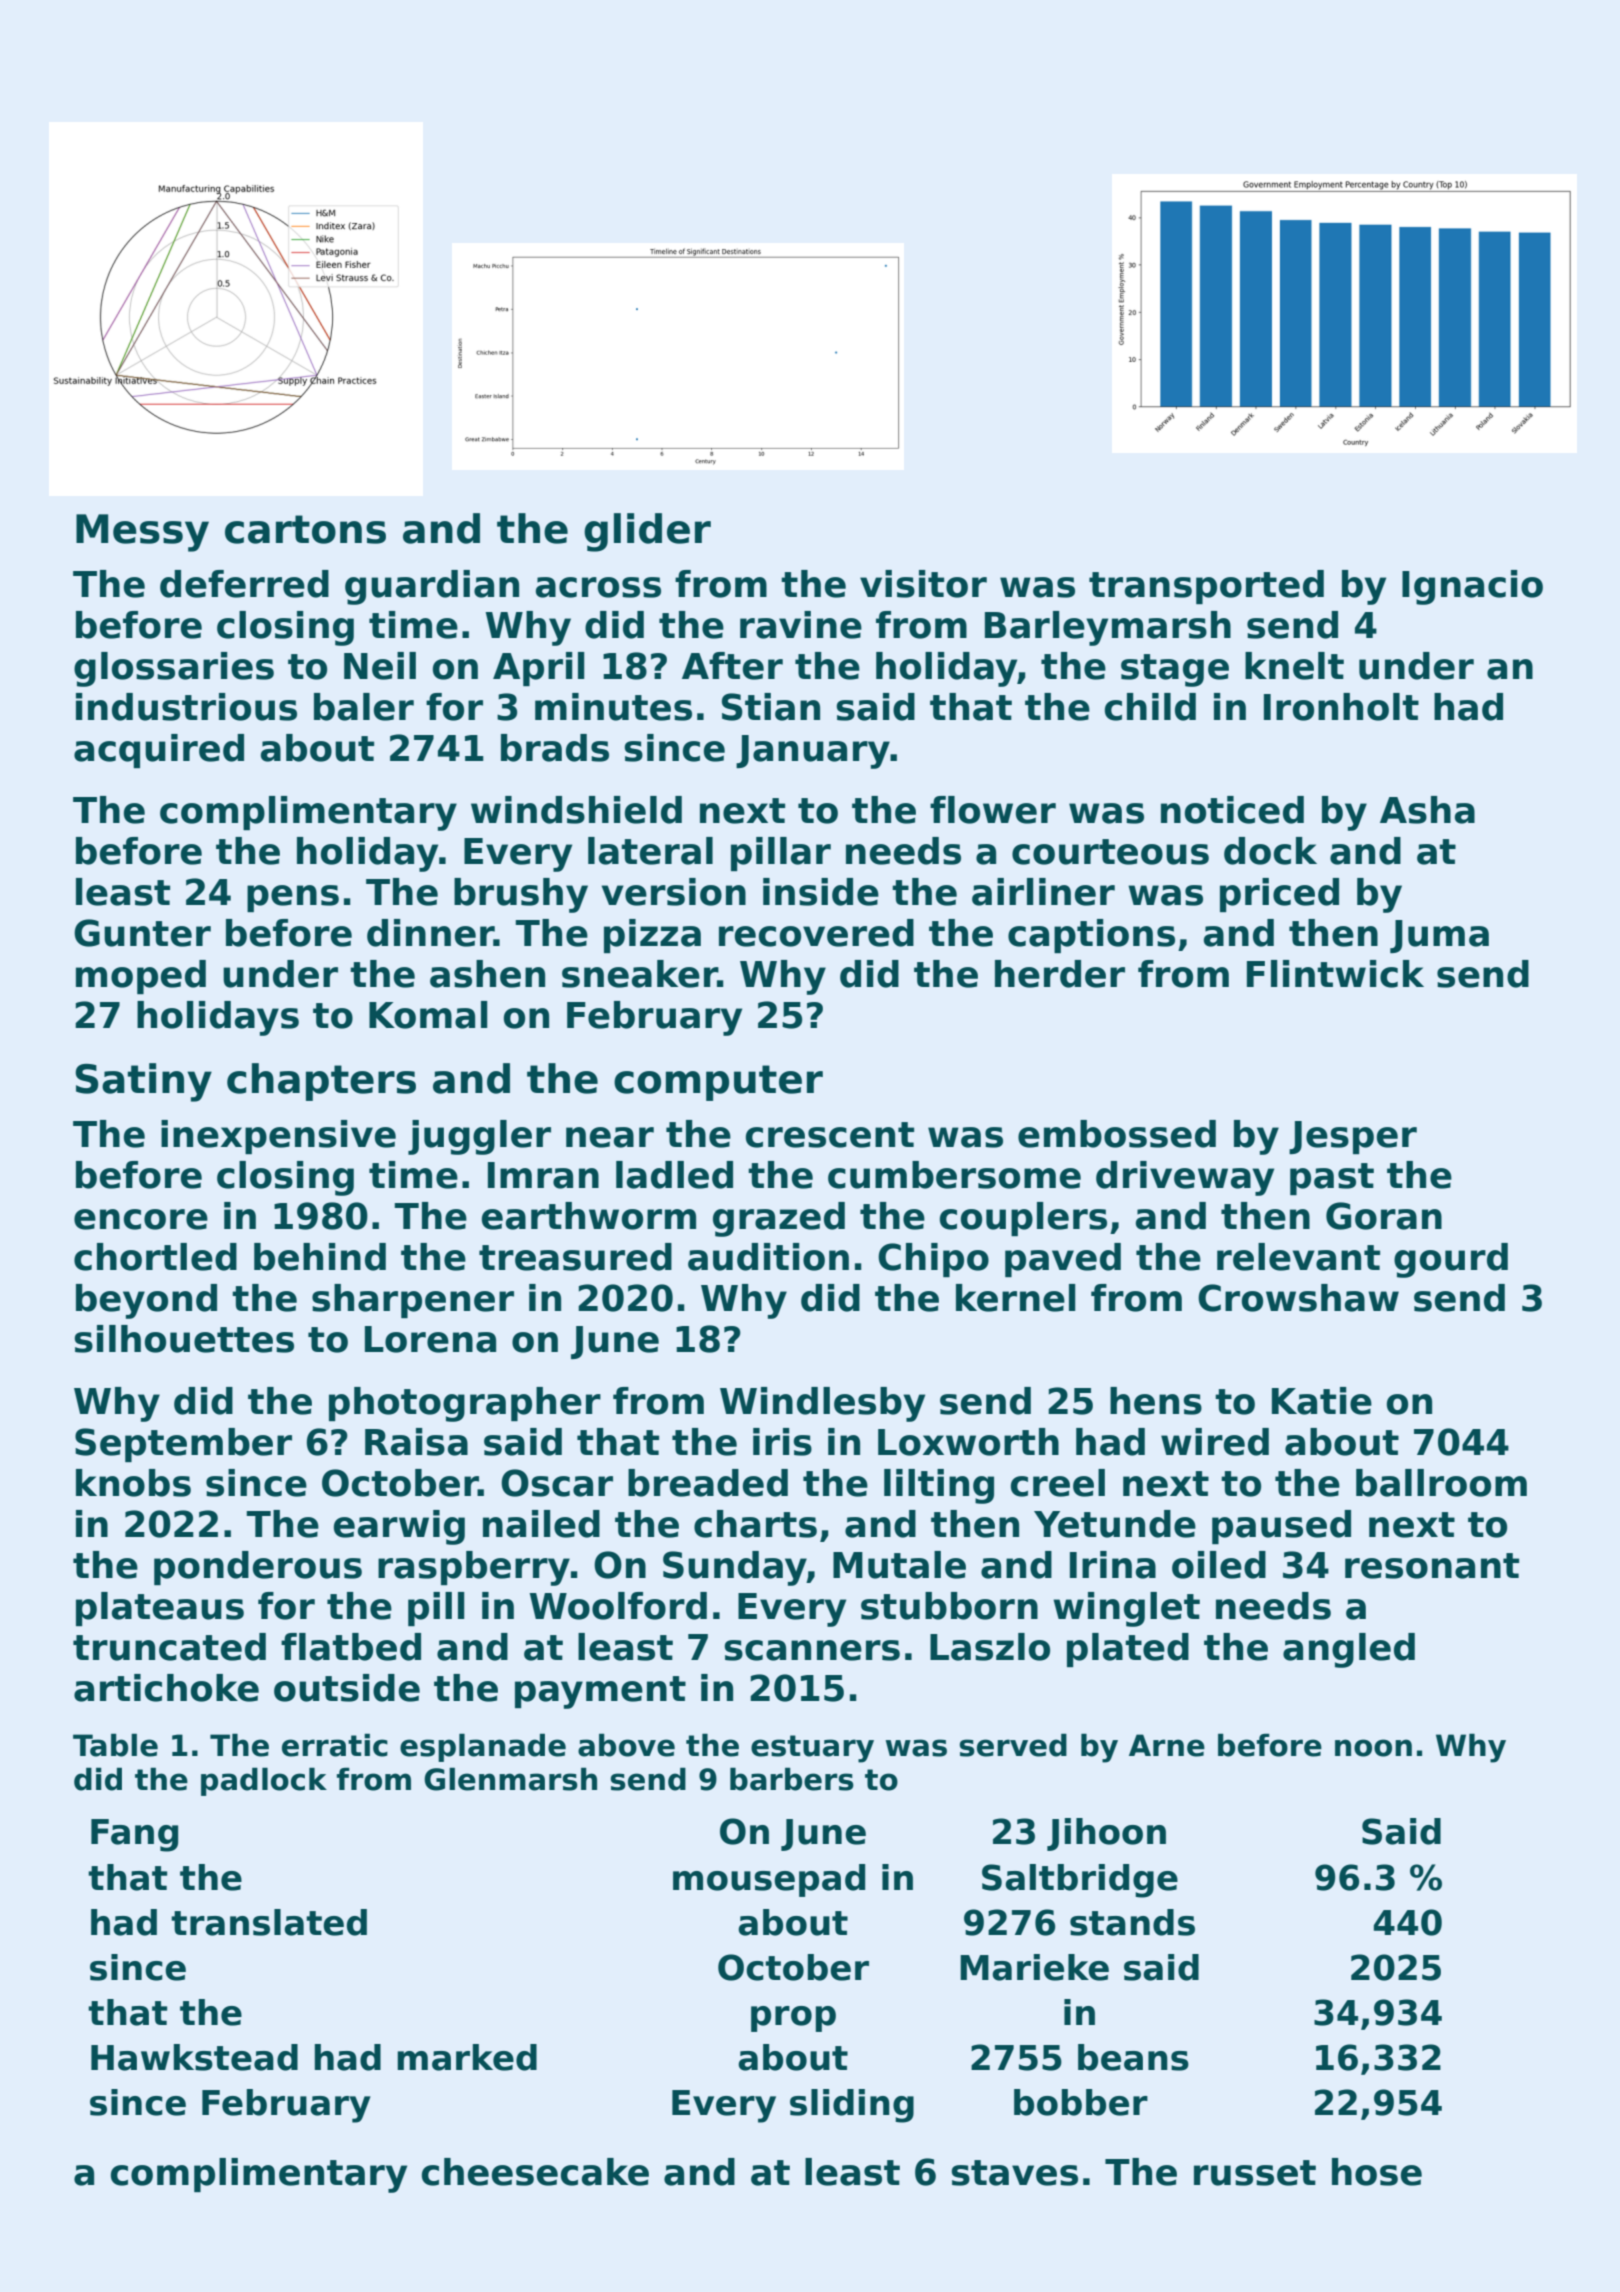 This page has height=2292, width=1620. What do you see at coordinates (816, 933) in the page?
I see `recovered` at bounding box center [816, 933].
